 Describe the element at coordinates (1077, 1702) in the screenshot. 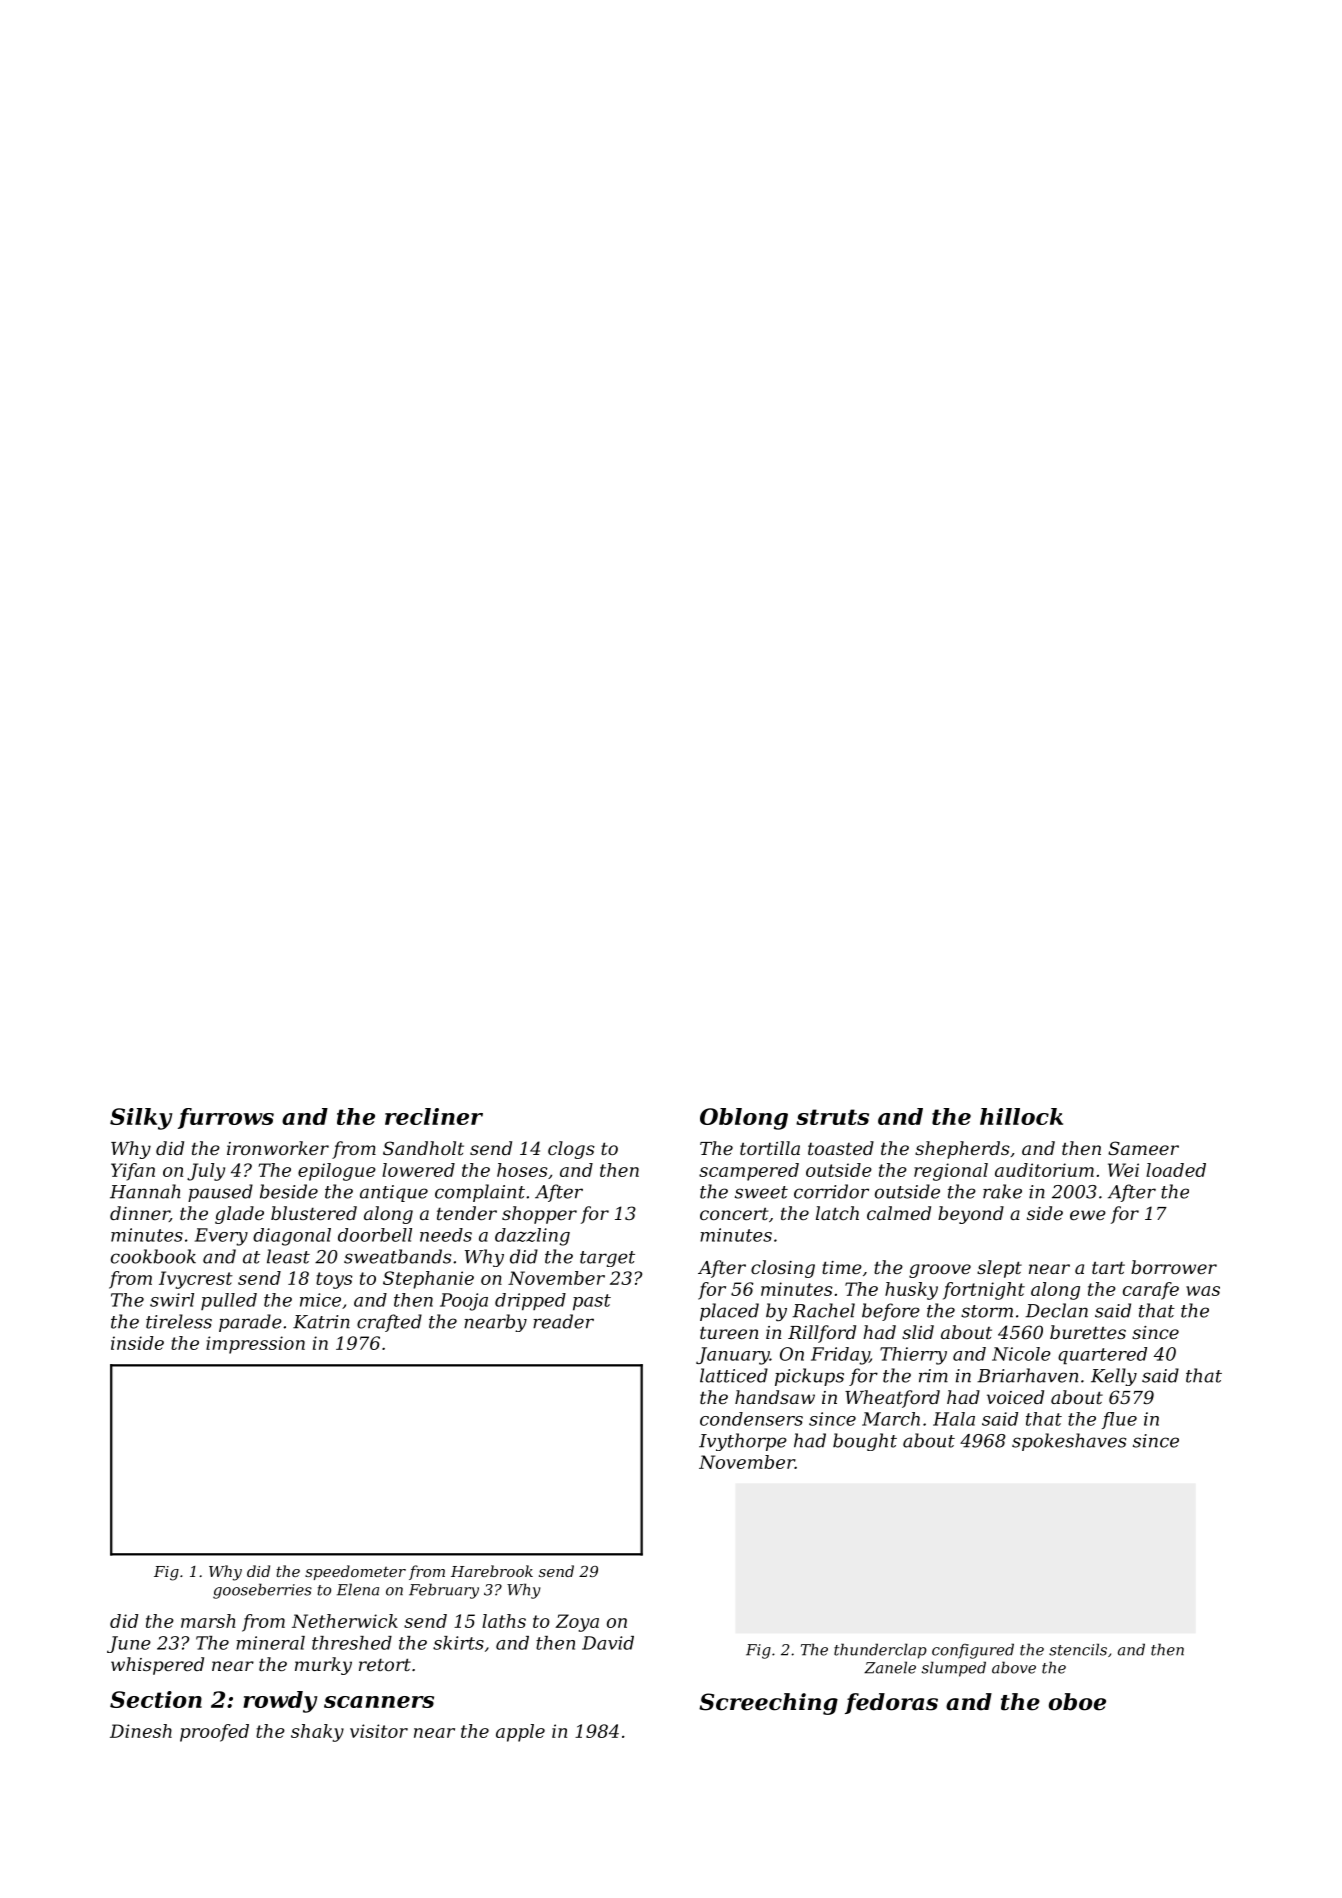

I see `oboe` at that location.
